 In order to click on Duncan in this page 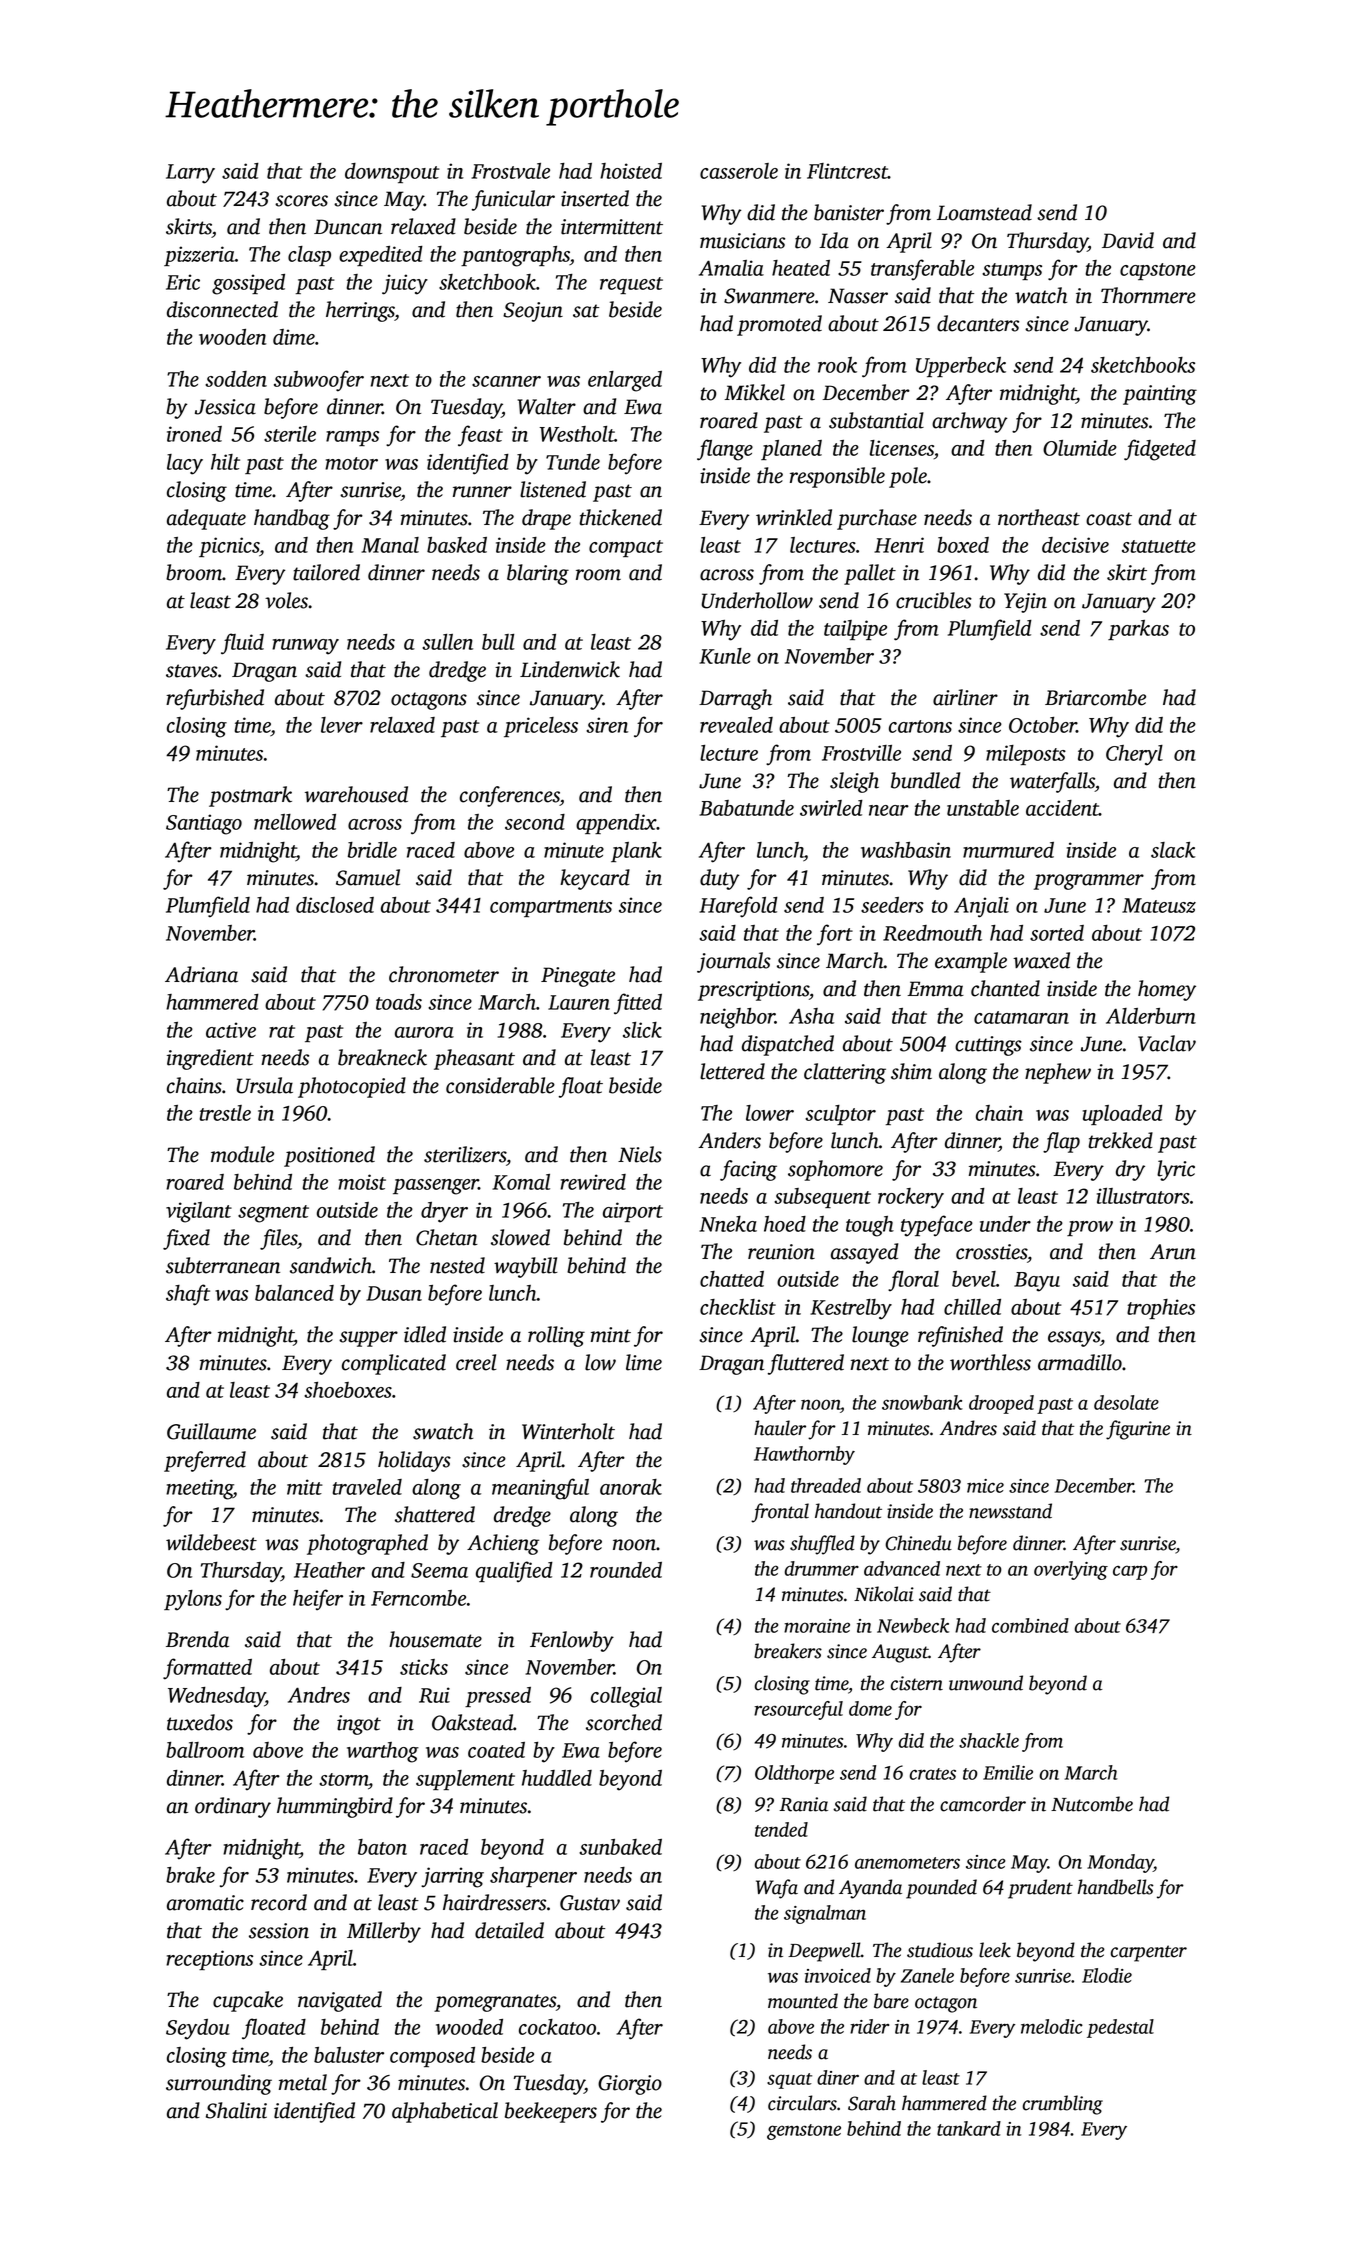, I will do `click(348, 227)`.
